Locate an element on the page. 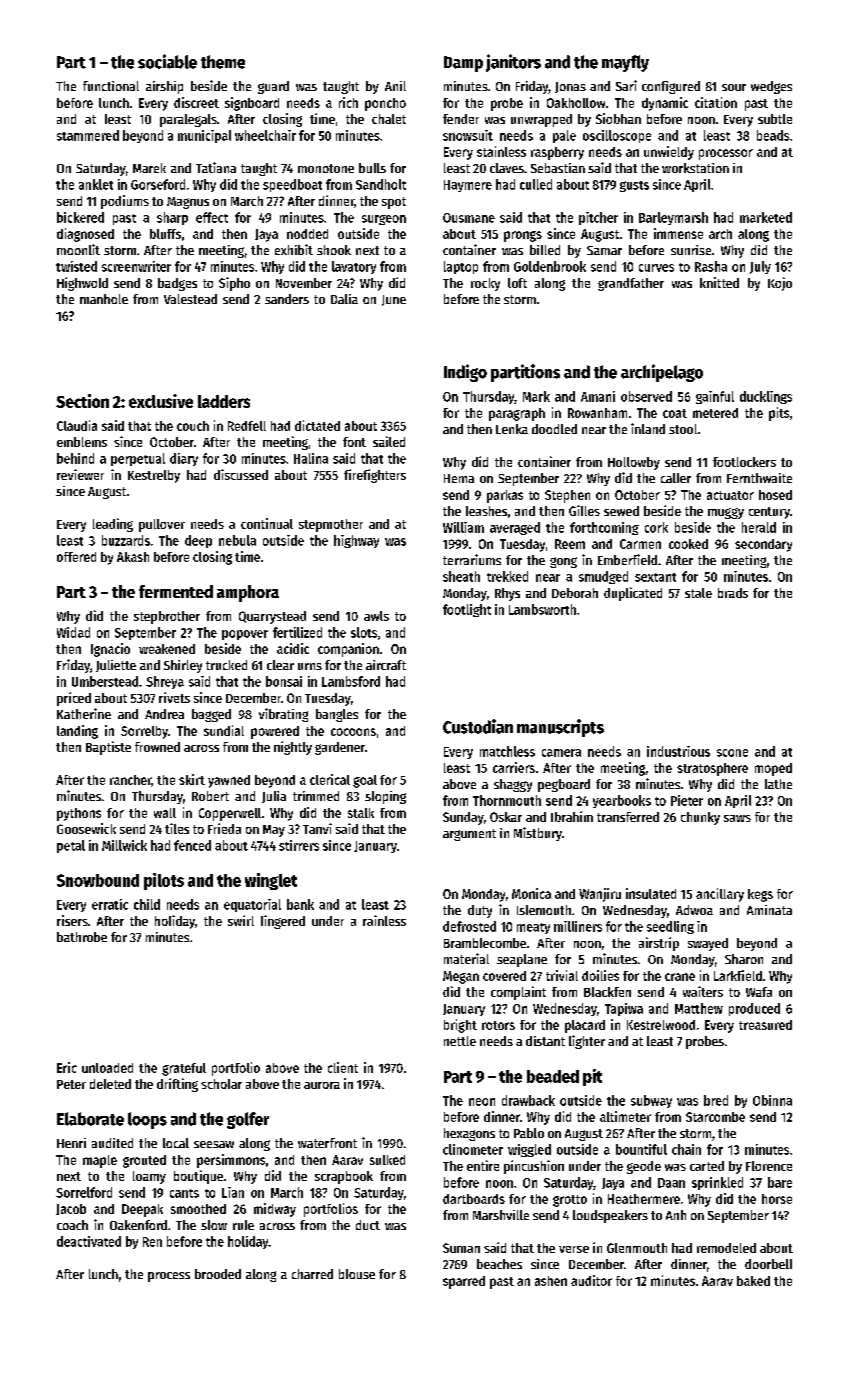 The height and width of the page is (1400, 849). bathrobe is located at coordinates (82, 937).
